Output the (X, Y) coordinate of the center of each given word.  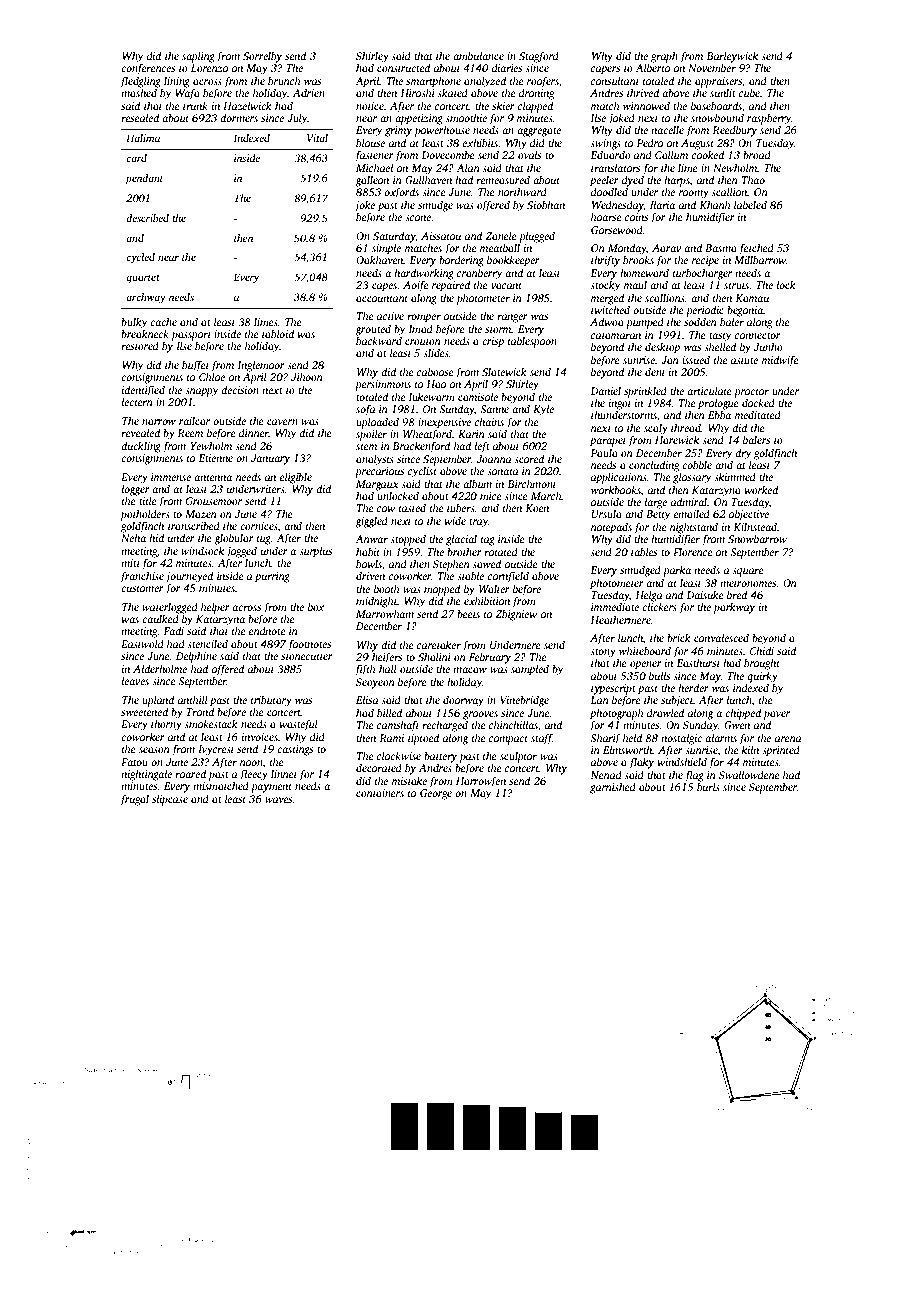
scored (529, 458)
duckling (141, 447)
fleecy (253, 775)
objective (749, 515)
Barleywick (732, 57)
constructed (403, 67)
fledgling (140, 82)
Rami (391, 738)
